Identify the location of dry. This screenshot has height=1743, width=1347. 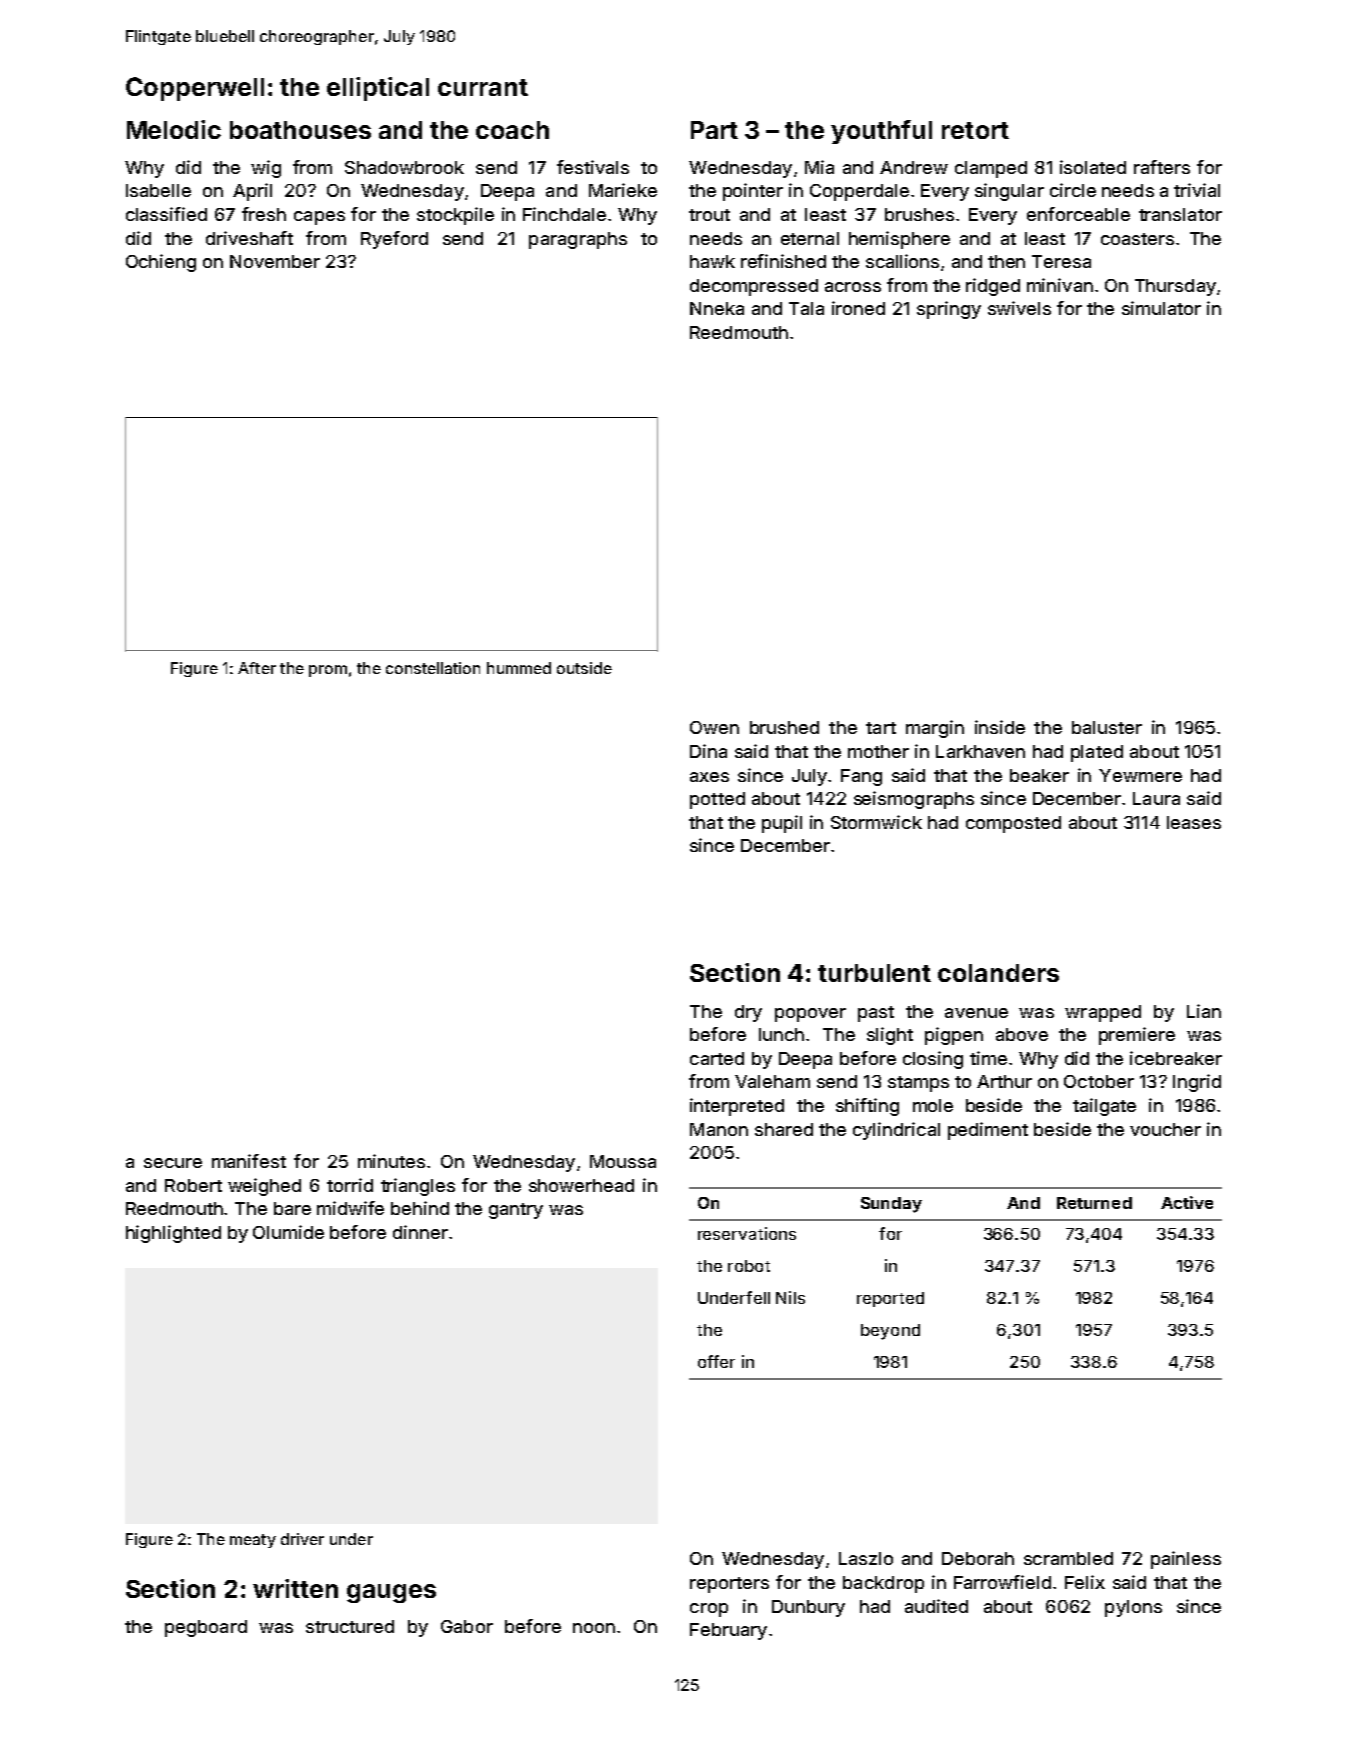
(748, 1013).
